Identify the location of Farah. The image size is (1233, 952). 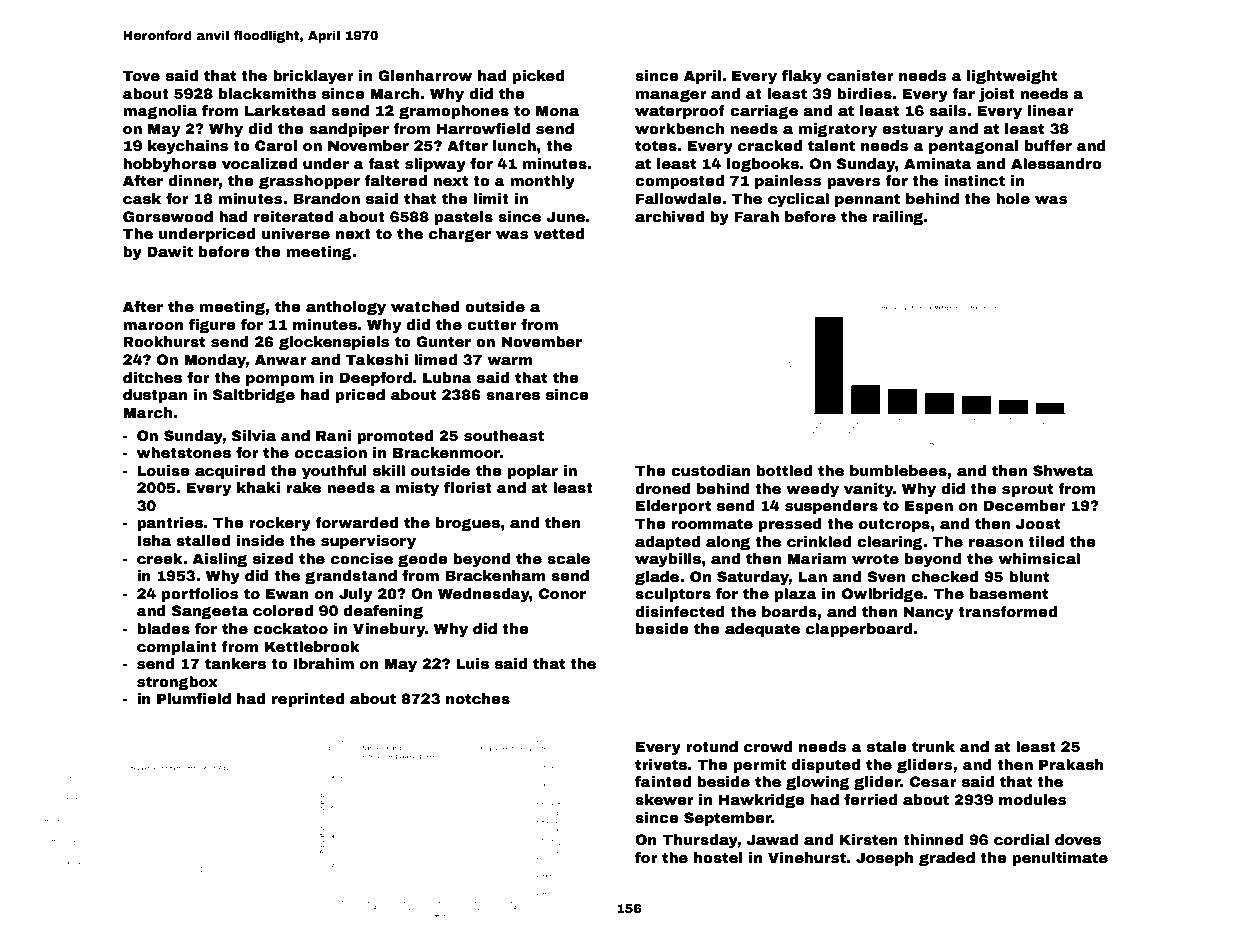
(756, 216).
